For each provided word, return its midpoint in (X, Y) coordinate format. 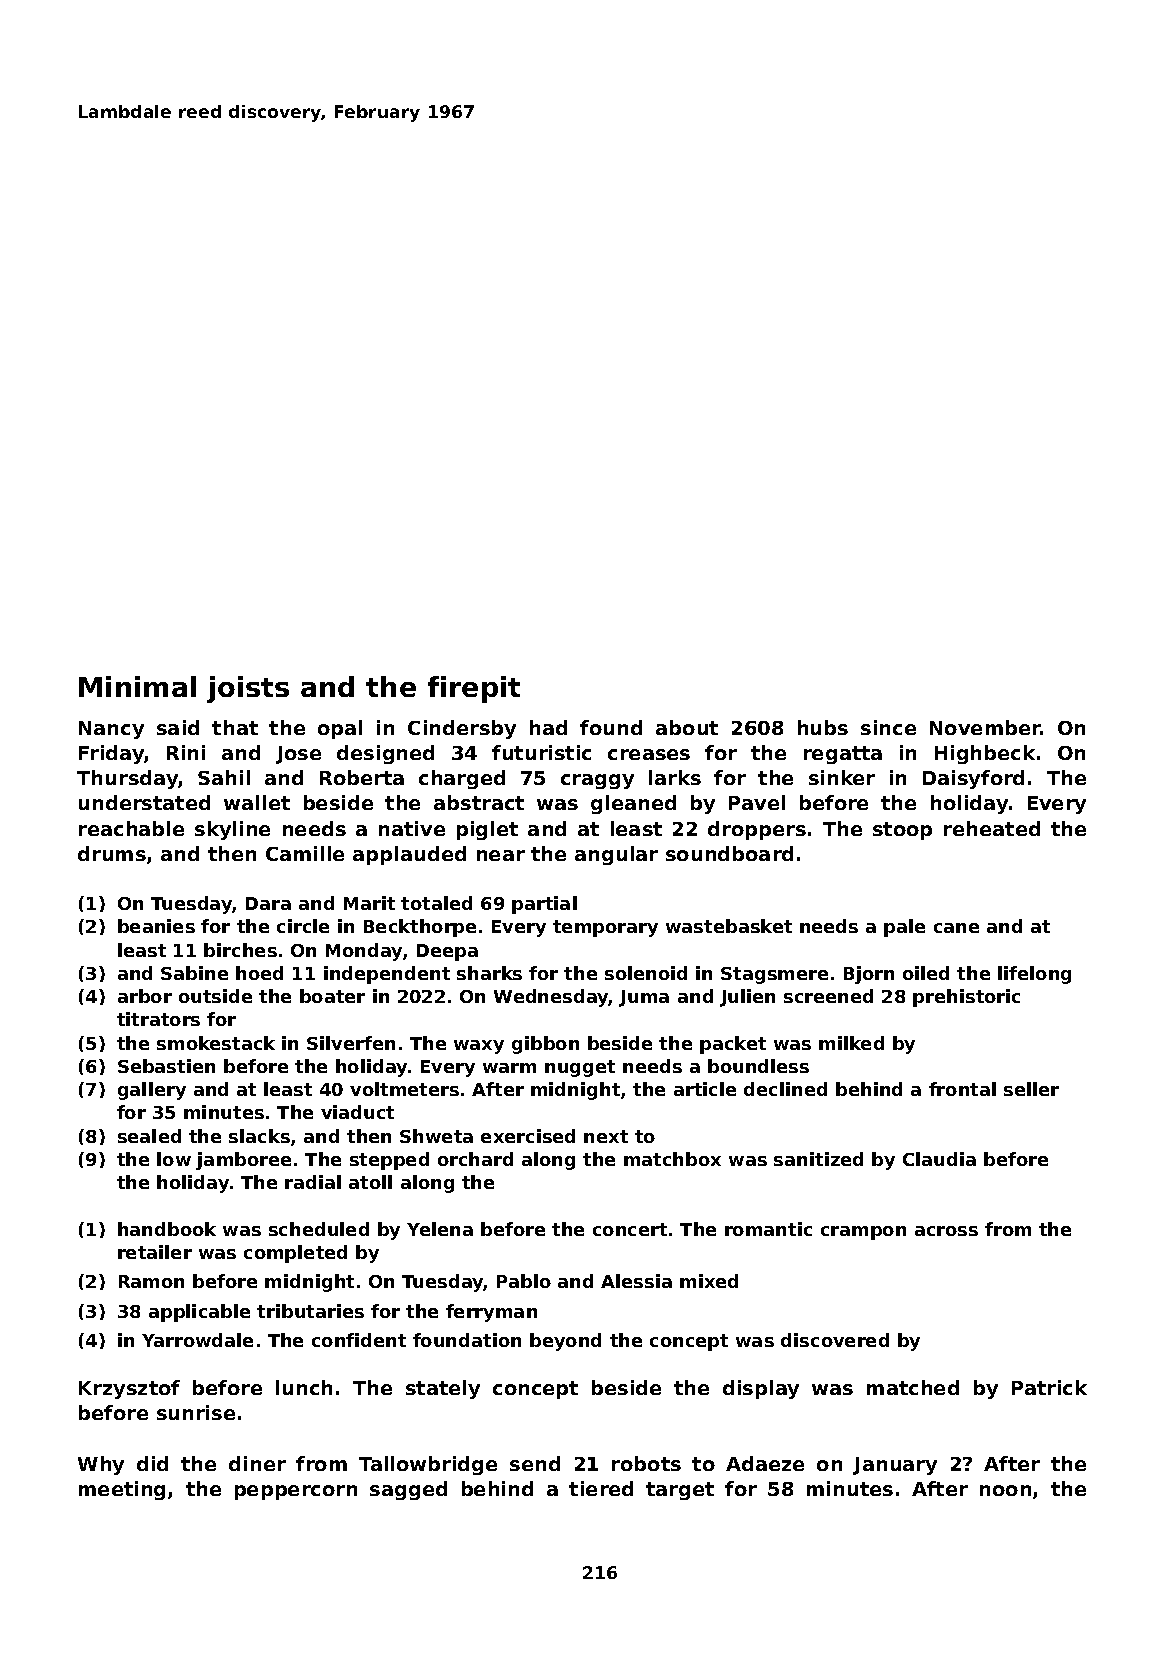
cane (956, 928)
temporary (605, 928)
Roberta (362, 777)
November (985, 727)
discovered (835, 1340)
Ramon (151, 1281)
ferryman (491, 1313)
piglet (487, 830)
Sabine (194, 973)
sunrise (196, 1412)
